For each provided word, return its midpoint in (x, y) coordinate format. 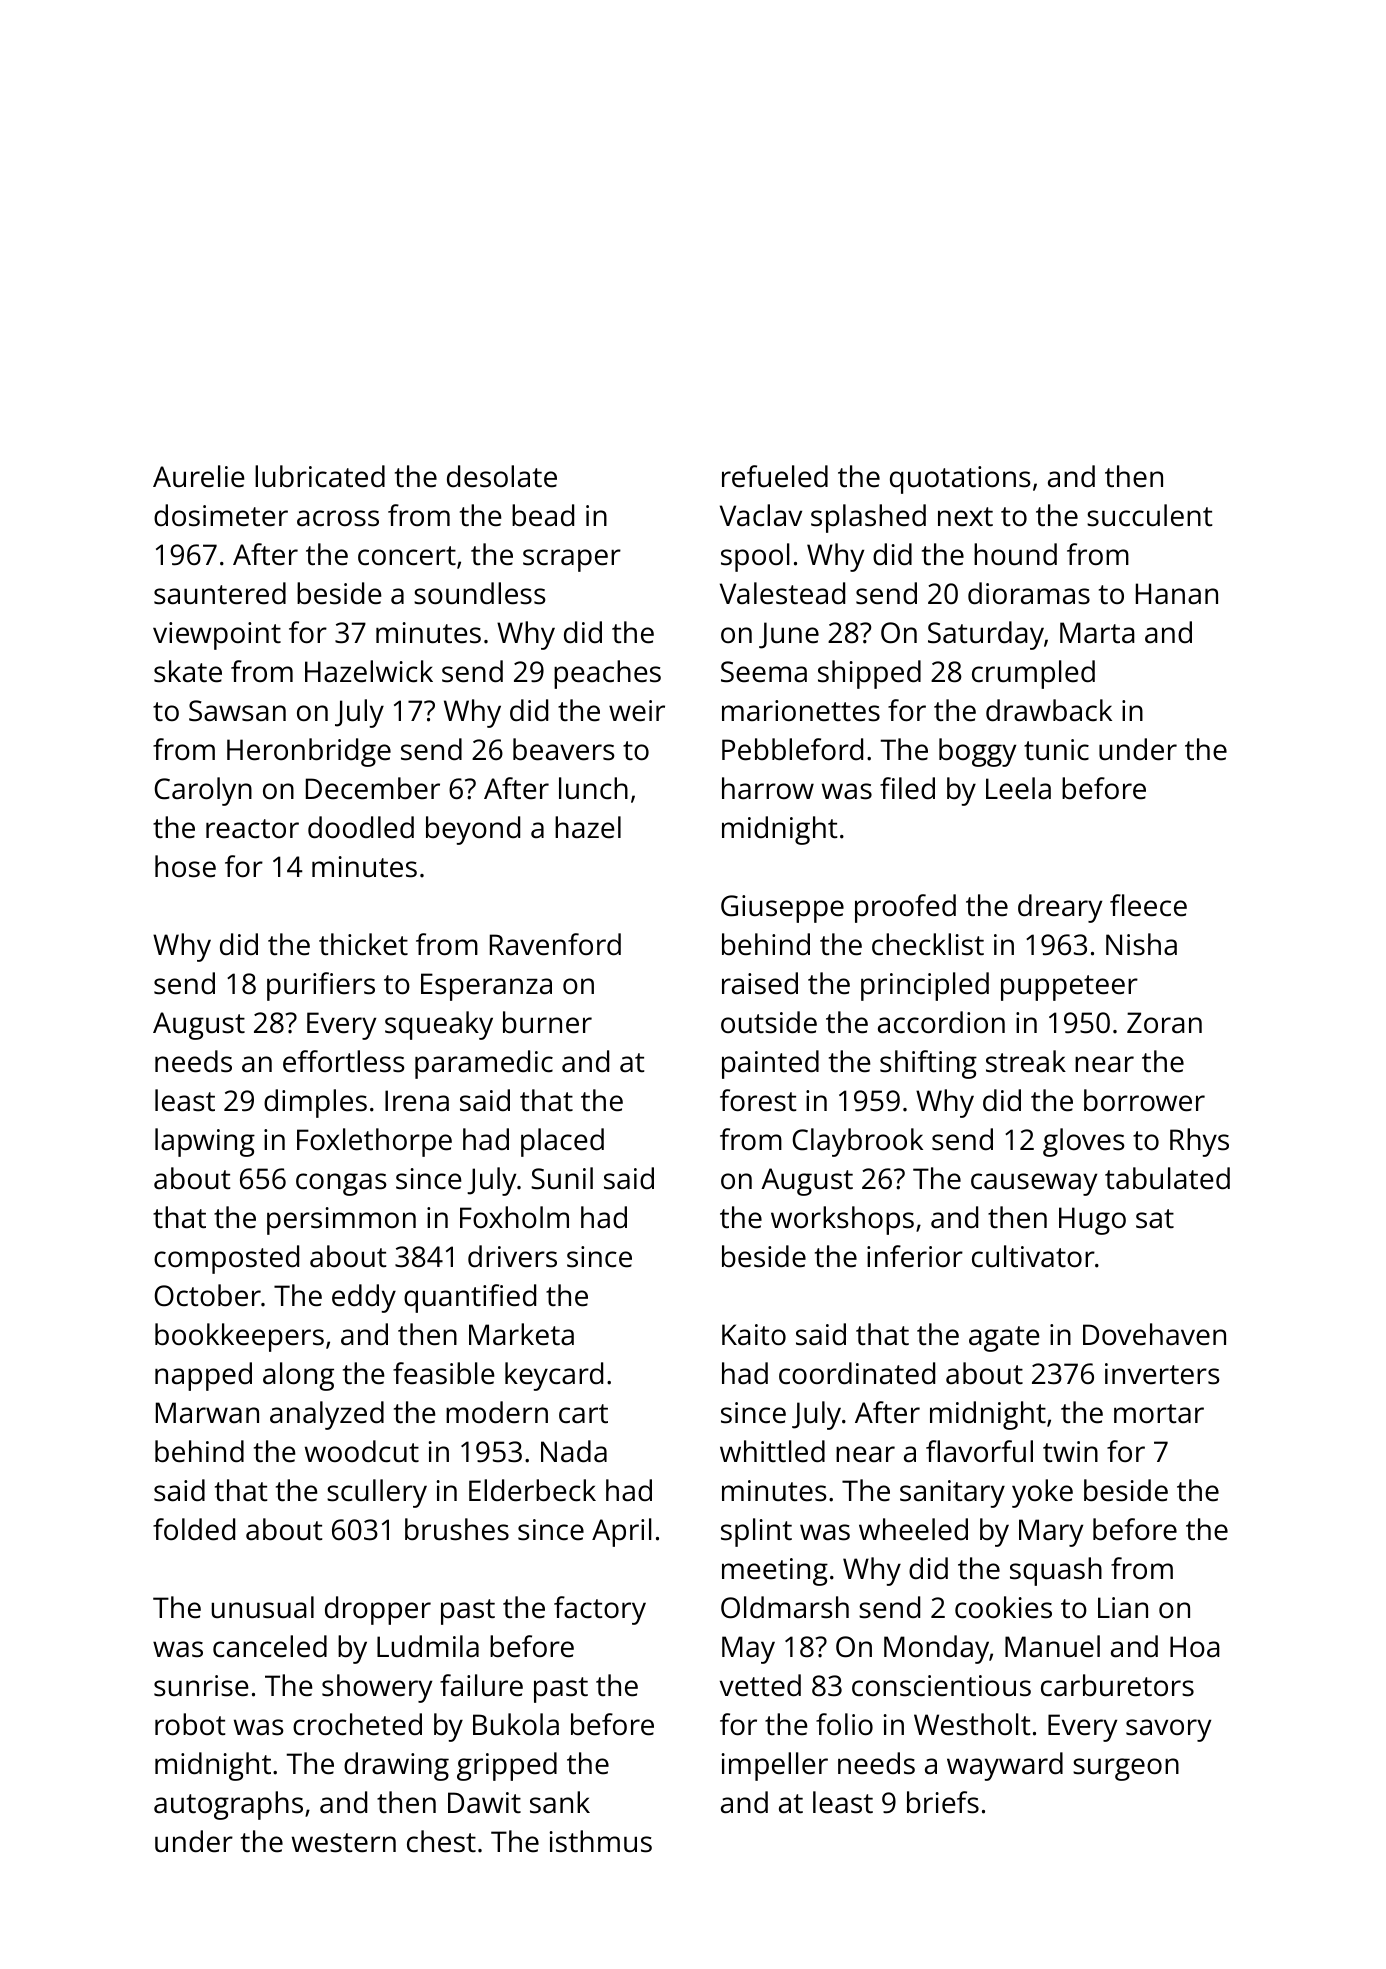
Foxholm (514, 1217)
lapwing (205, 1142)
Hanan (1177, 594)
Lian (1123, 1608)
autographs (228, 1805)
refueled (775, 476)
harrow (768, 788)
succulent (1149, 515)
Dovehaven (1154, 1334)
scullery (377, 1493)
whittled (772, 1451)
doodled (361, 827)
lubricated (320, 476)
